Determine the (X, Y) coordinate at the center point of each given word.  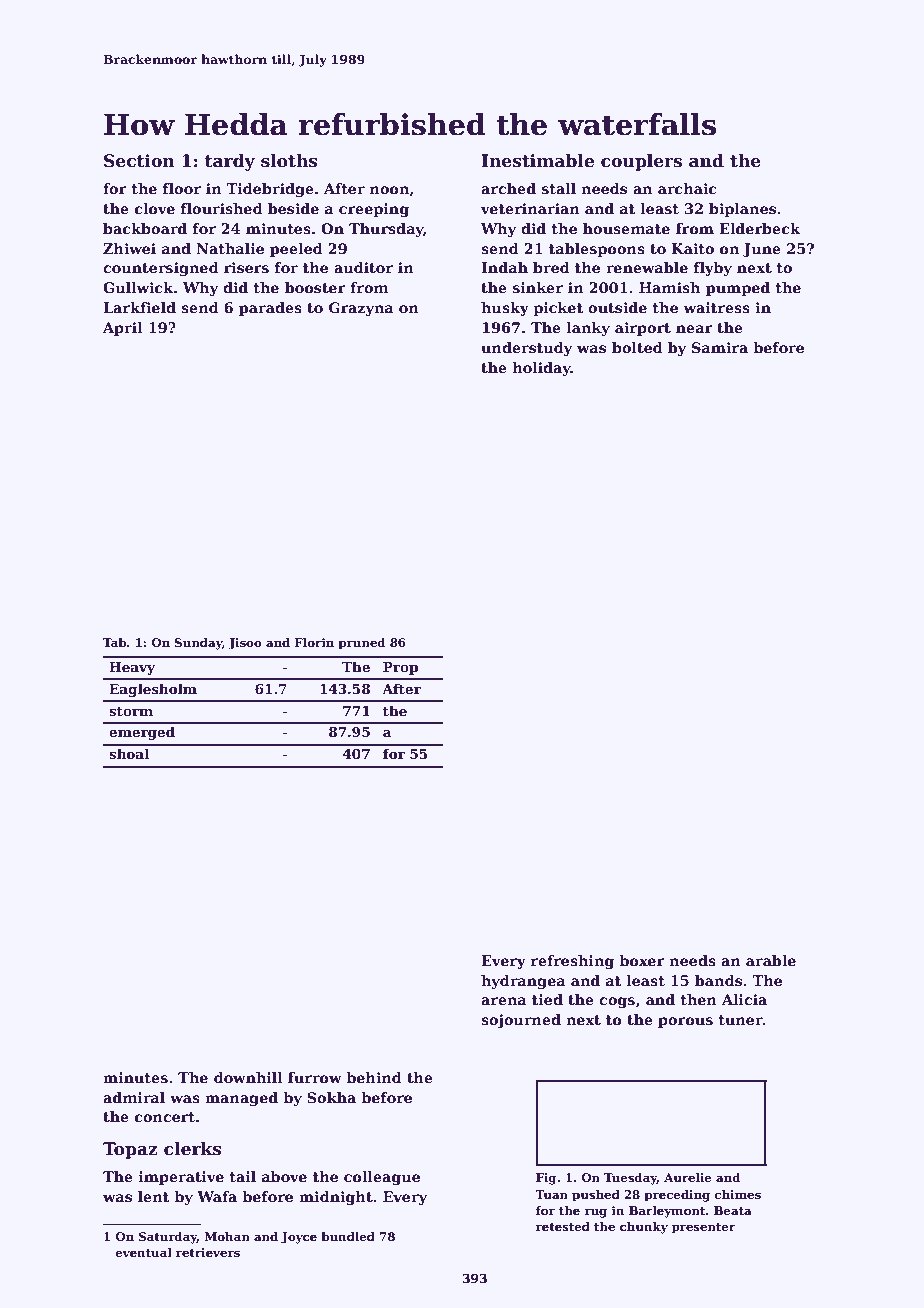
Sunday (198, 644)
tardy (230, 162)
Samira (720, 347)
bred (551, 267)
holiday (541, 369)
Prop (400, 668)
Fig (546, 1179)
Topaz (130, 1150)
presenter (704, 1228)
